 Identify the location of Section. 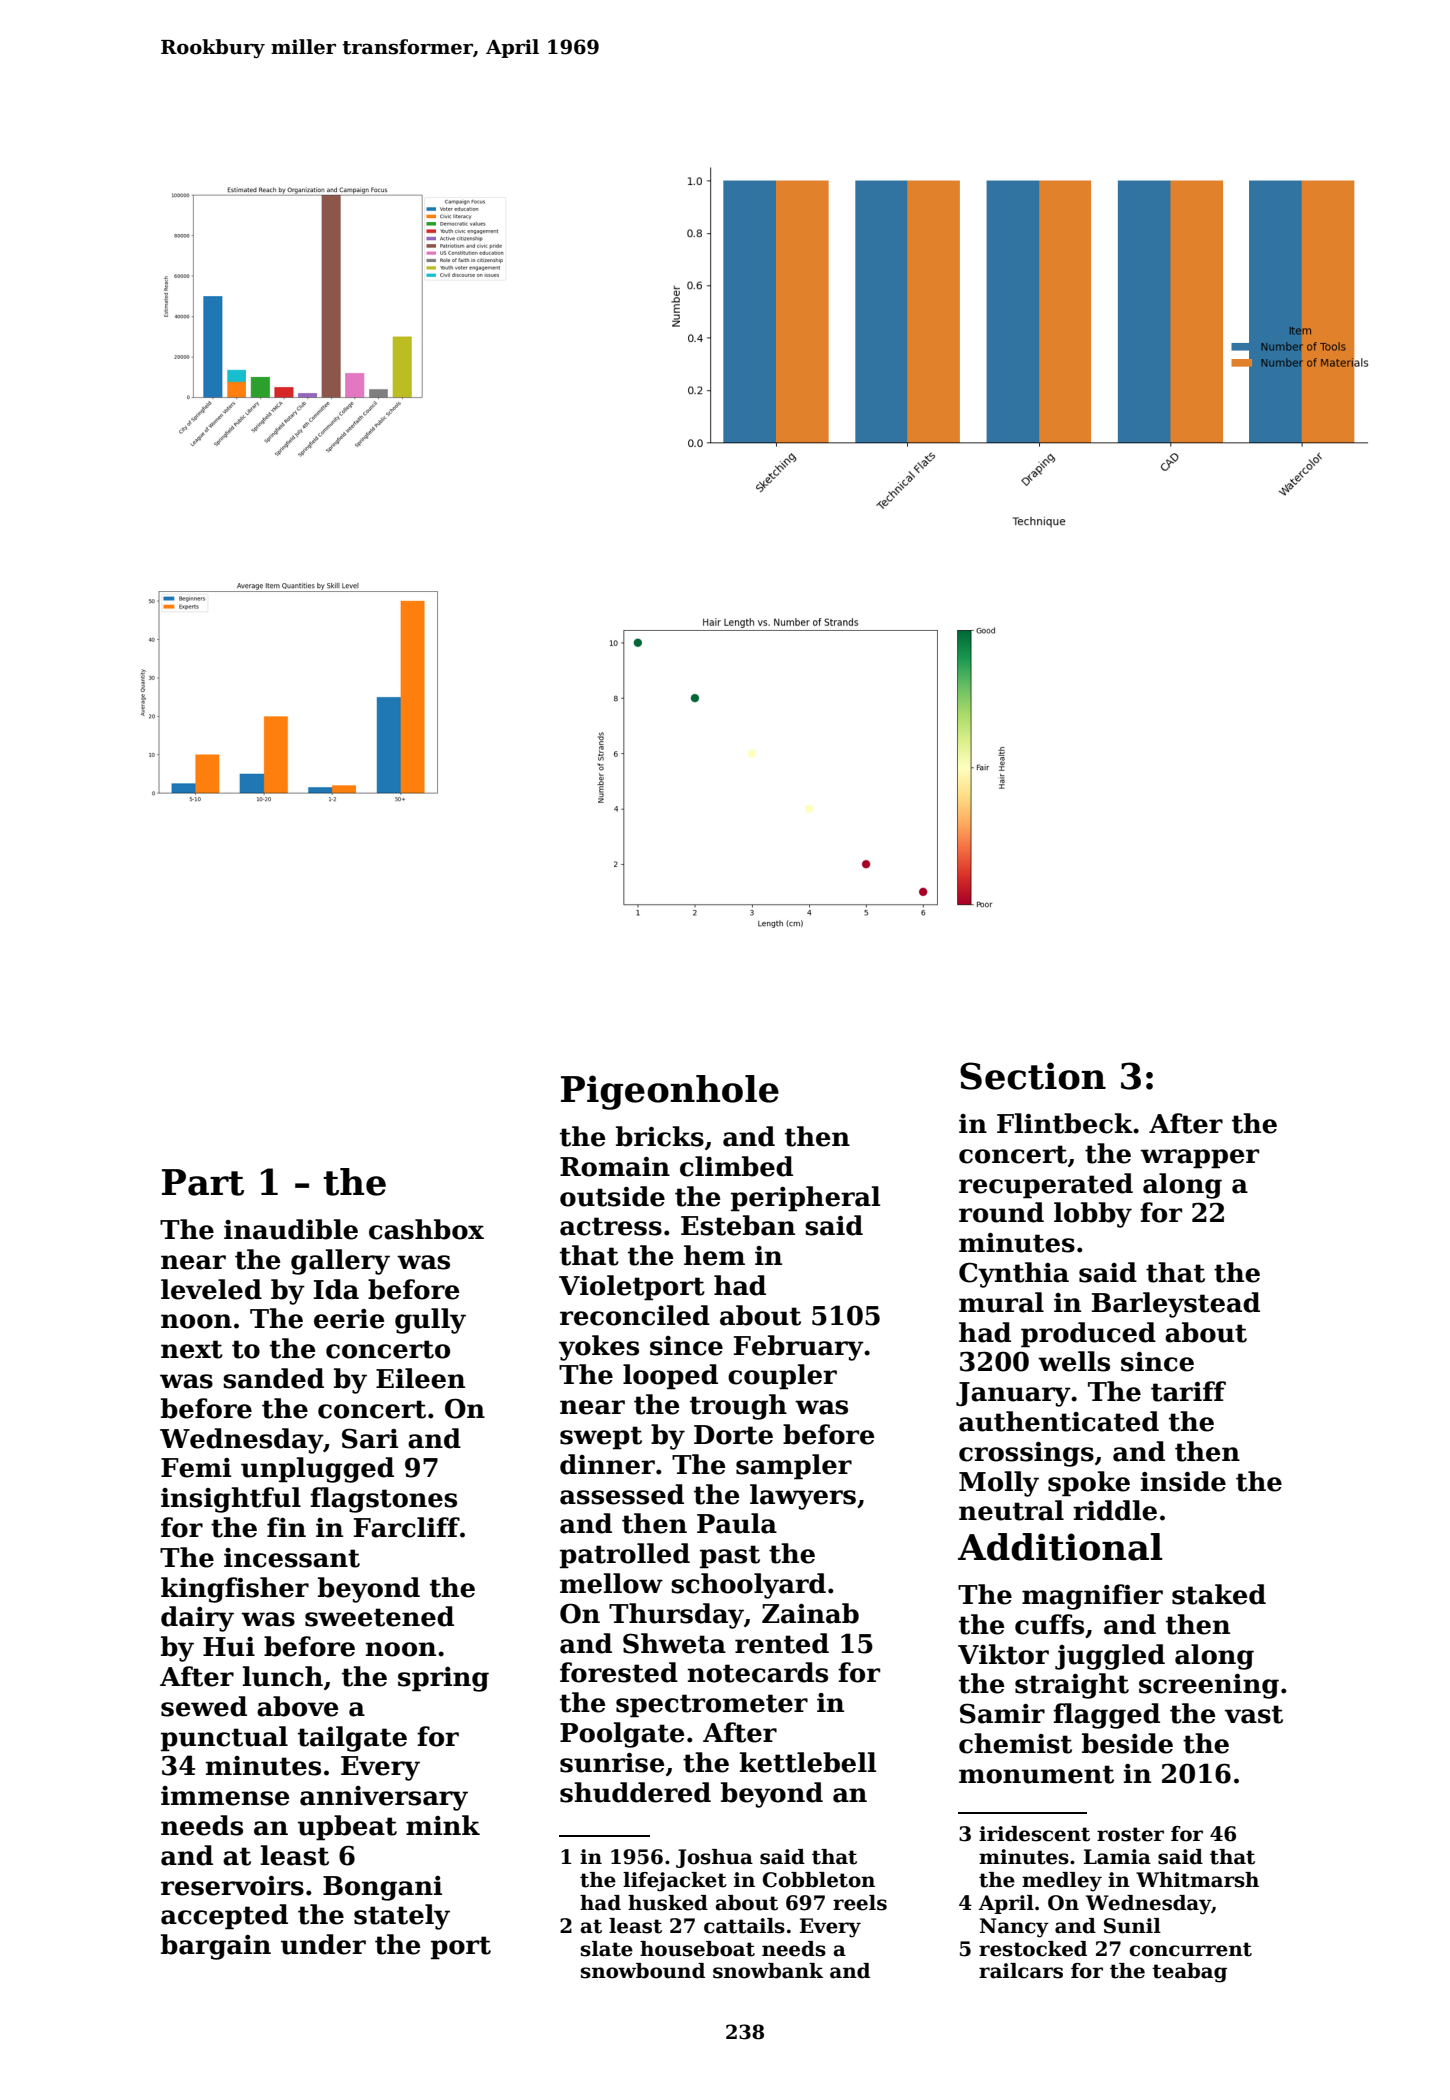
(1033, 1076).
